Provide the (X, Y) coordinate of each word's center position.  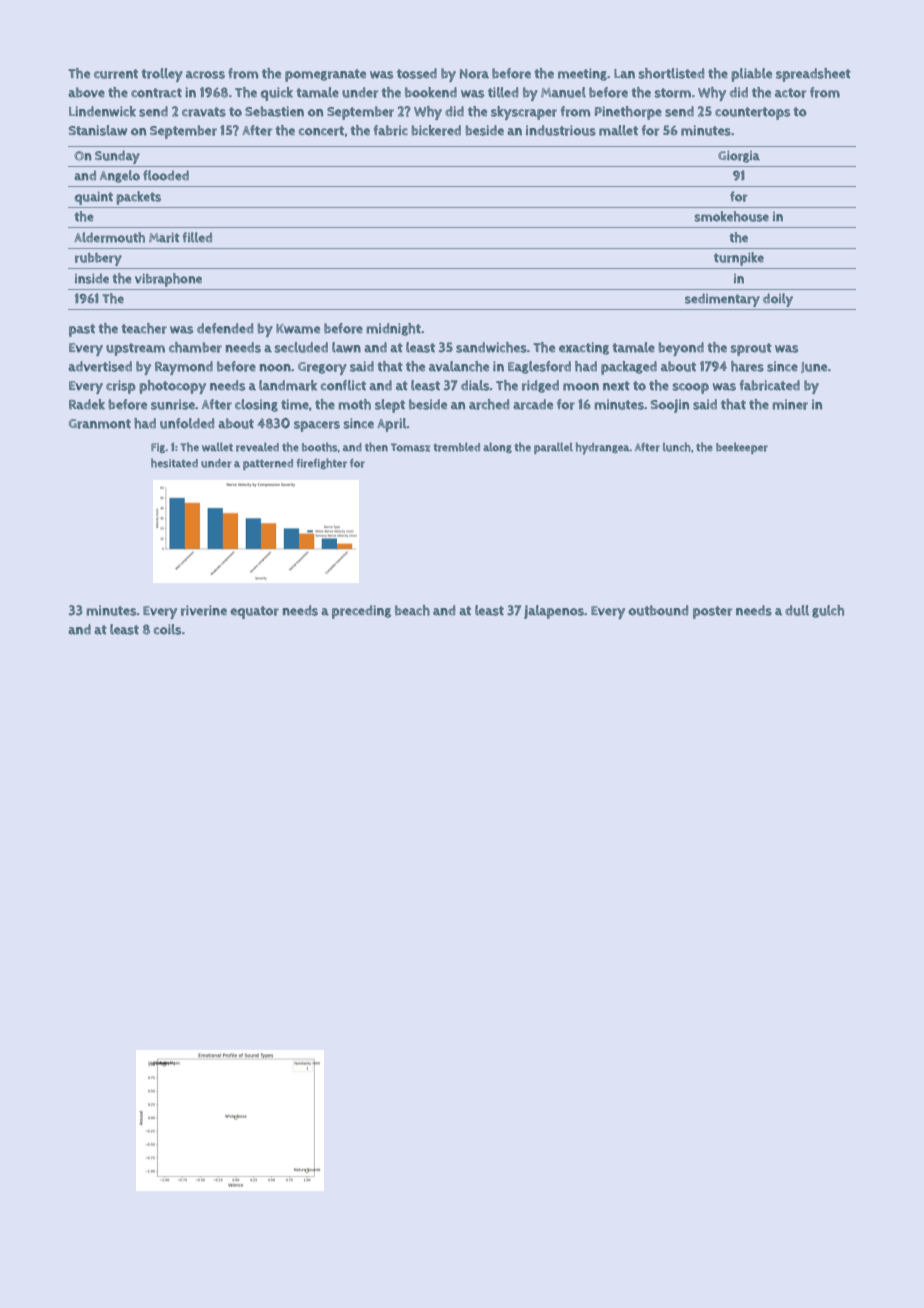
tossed (417, 73)
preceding (361, 612)
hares (747, 366)
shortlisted (671, 73)
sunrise (173, 404)
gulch (828, 611)
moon (581, 387)
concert (321, 131)
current (116, 74)
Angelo (120, 176)
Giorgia (739, 157)
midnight (394, 329)
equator (254, 612)
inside (92, 279)
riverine (204, 610)
